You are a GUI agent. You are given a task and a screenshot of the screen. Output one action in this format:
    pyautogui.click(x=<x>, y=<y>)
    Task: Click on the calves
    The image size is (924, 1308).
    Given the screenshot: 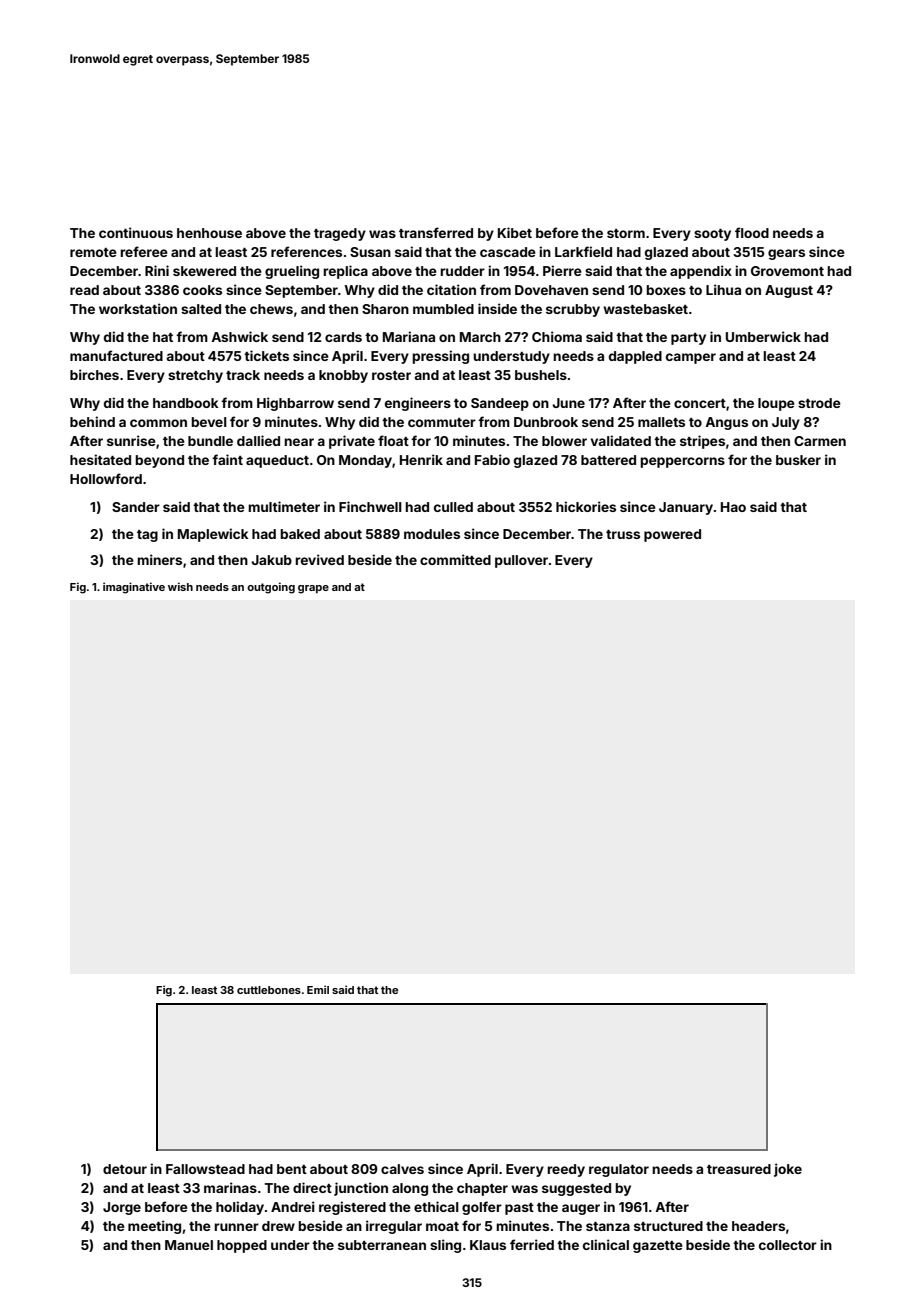 What is the action you would take?
    pyautogui.click(x=402, y=1169)
